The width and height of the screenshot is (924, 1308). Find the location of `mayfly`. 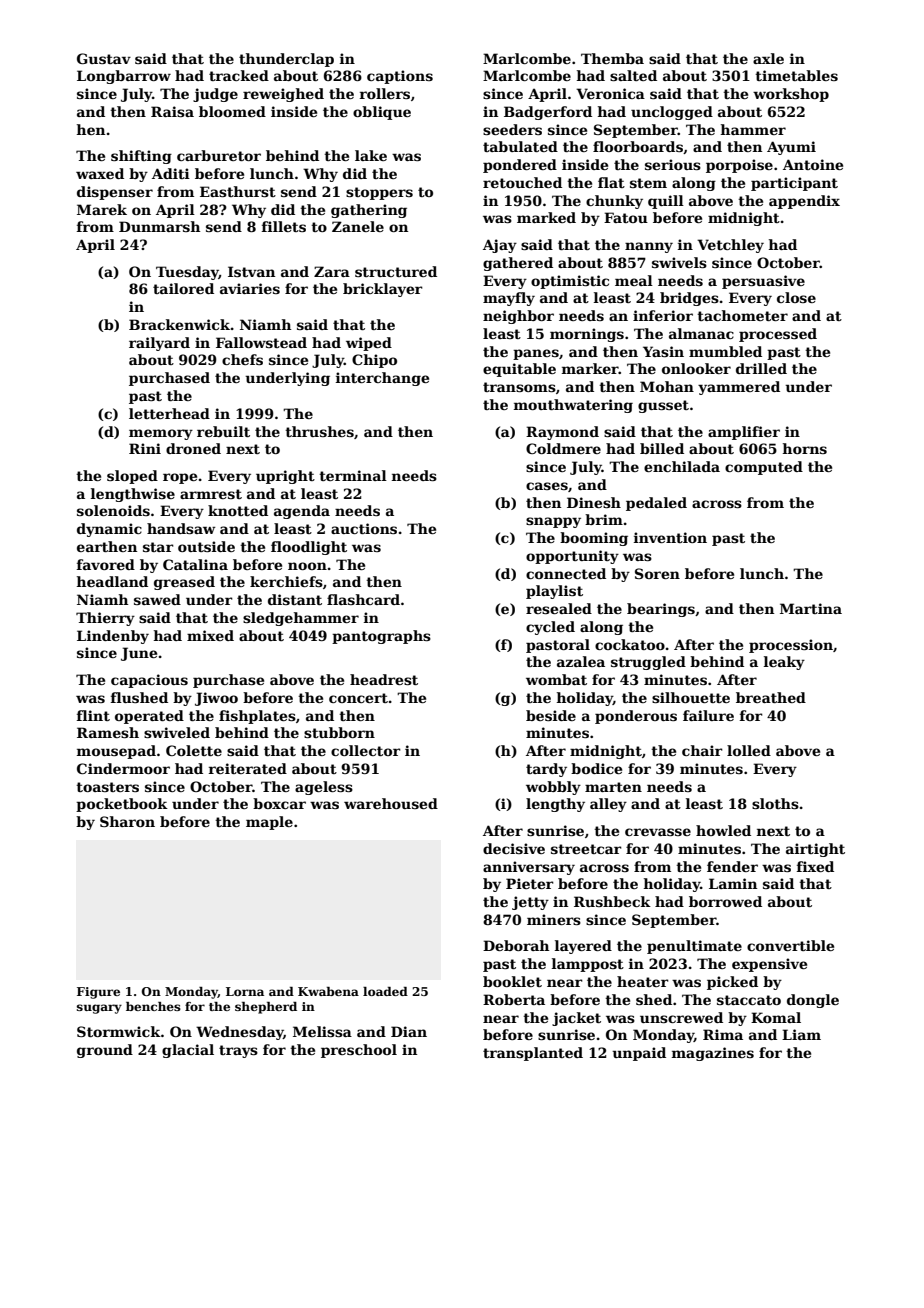

mayfly is located at coordinates (509, 299).
